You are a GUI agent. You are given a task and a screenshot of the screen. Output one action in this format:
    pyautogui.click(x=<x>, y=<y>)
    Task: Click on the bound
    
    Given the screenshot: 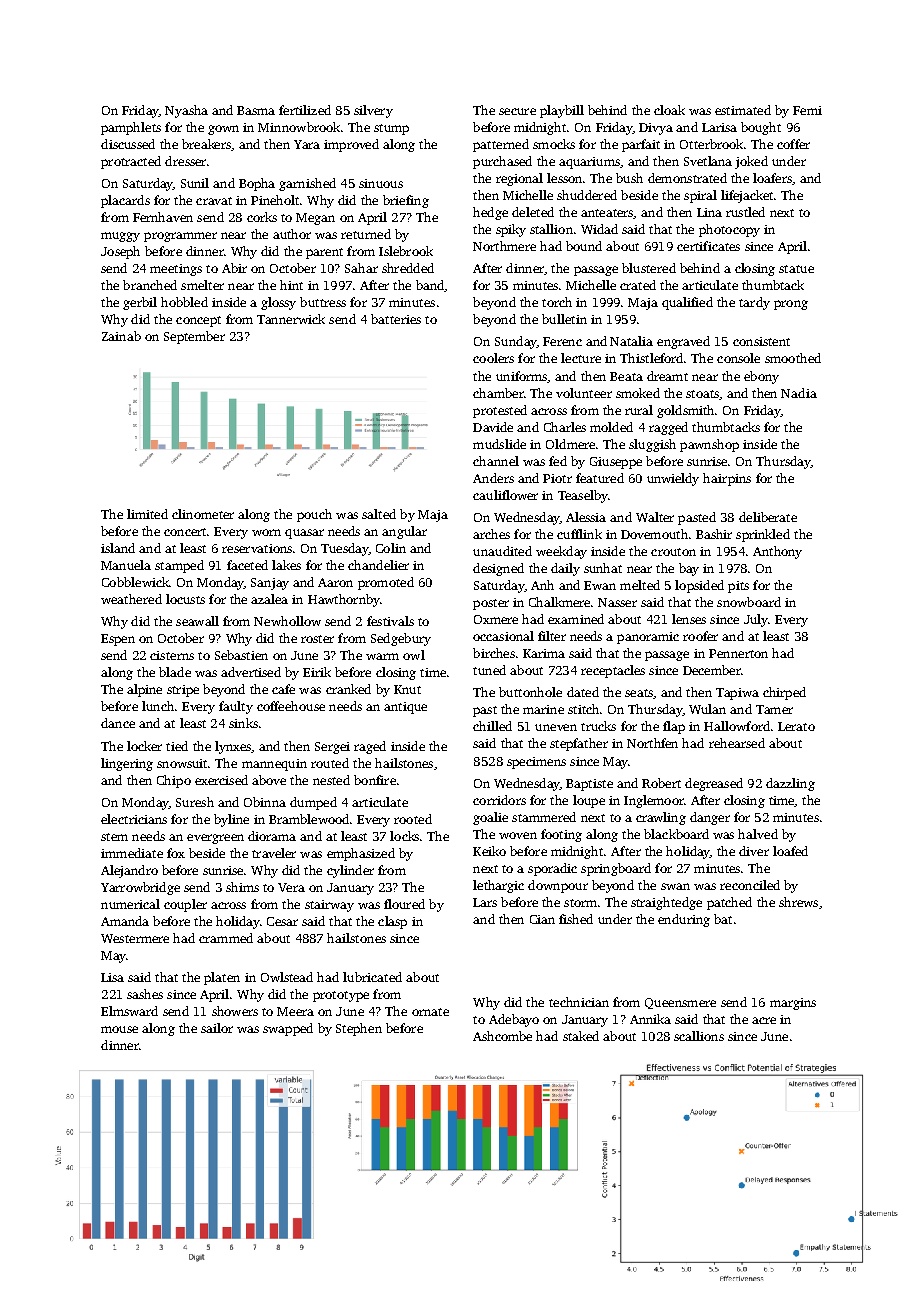 What is the action you would take?
    pyautogui.click(x=584, y=246)
